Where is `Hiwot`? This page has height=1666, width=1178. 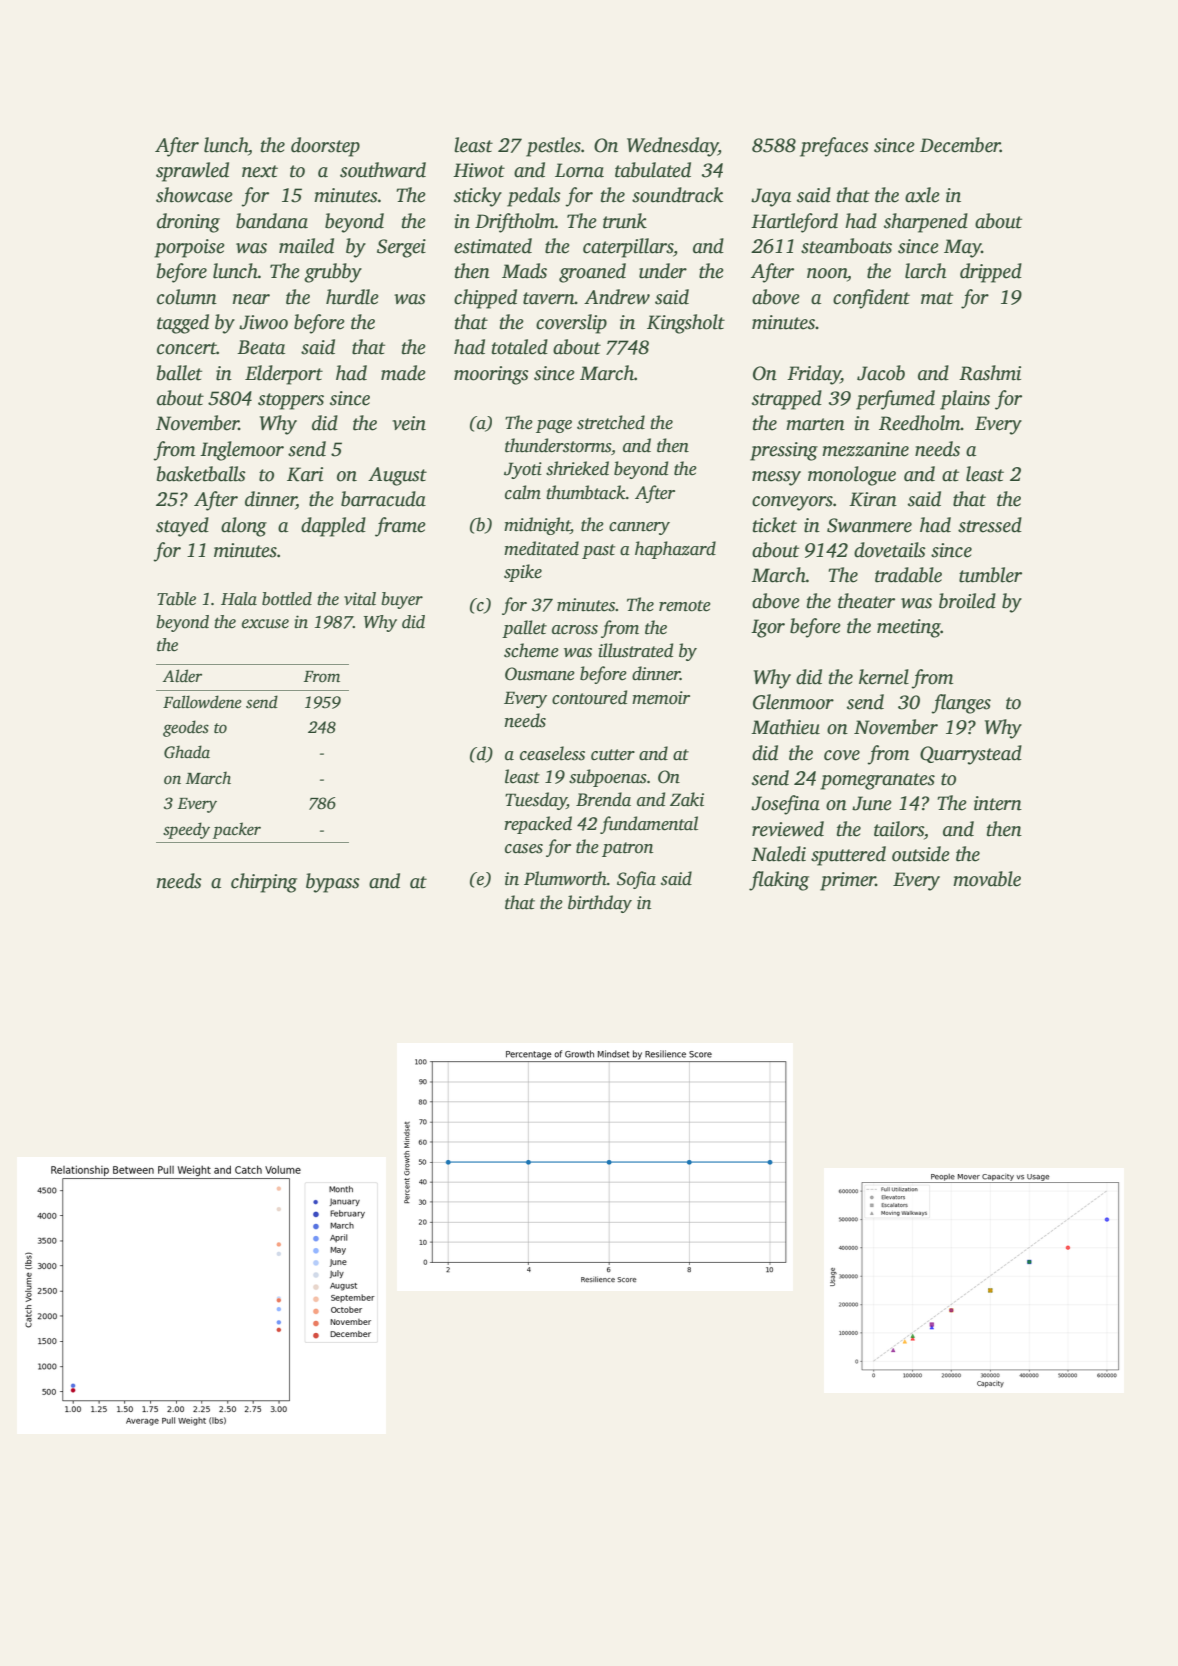
Hiwot is located at coordinates (479, 170).
